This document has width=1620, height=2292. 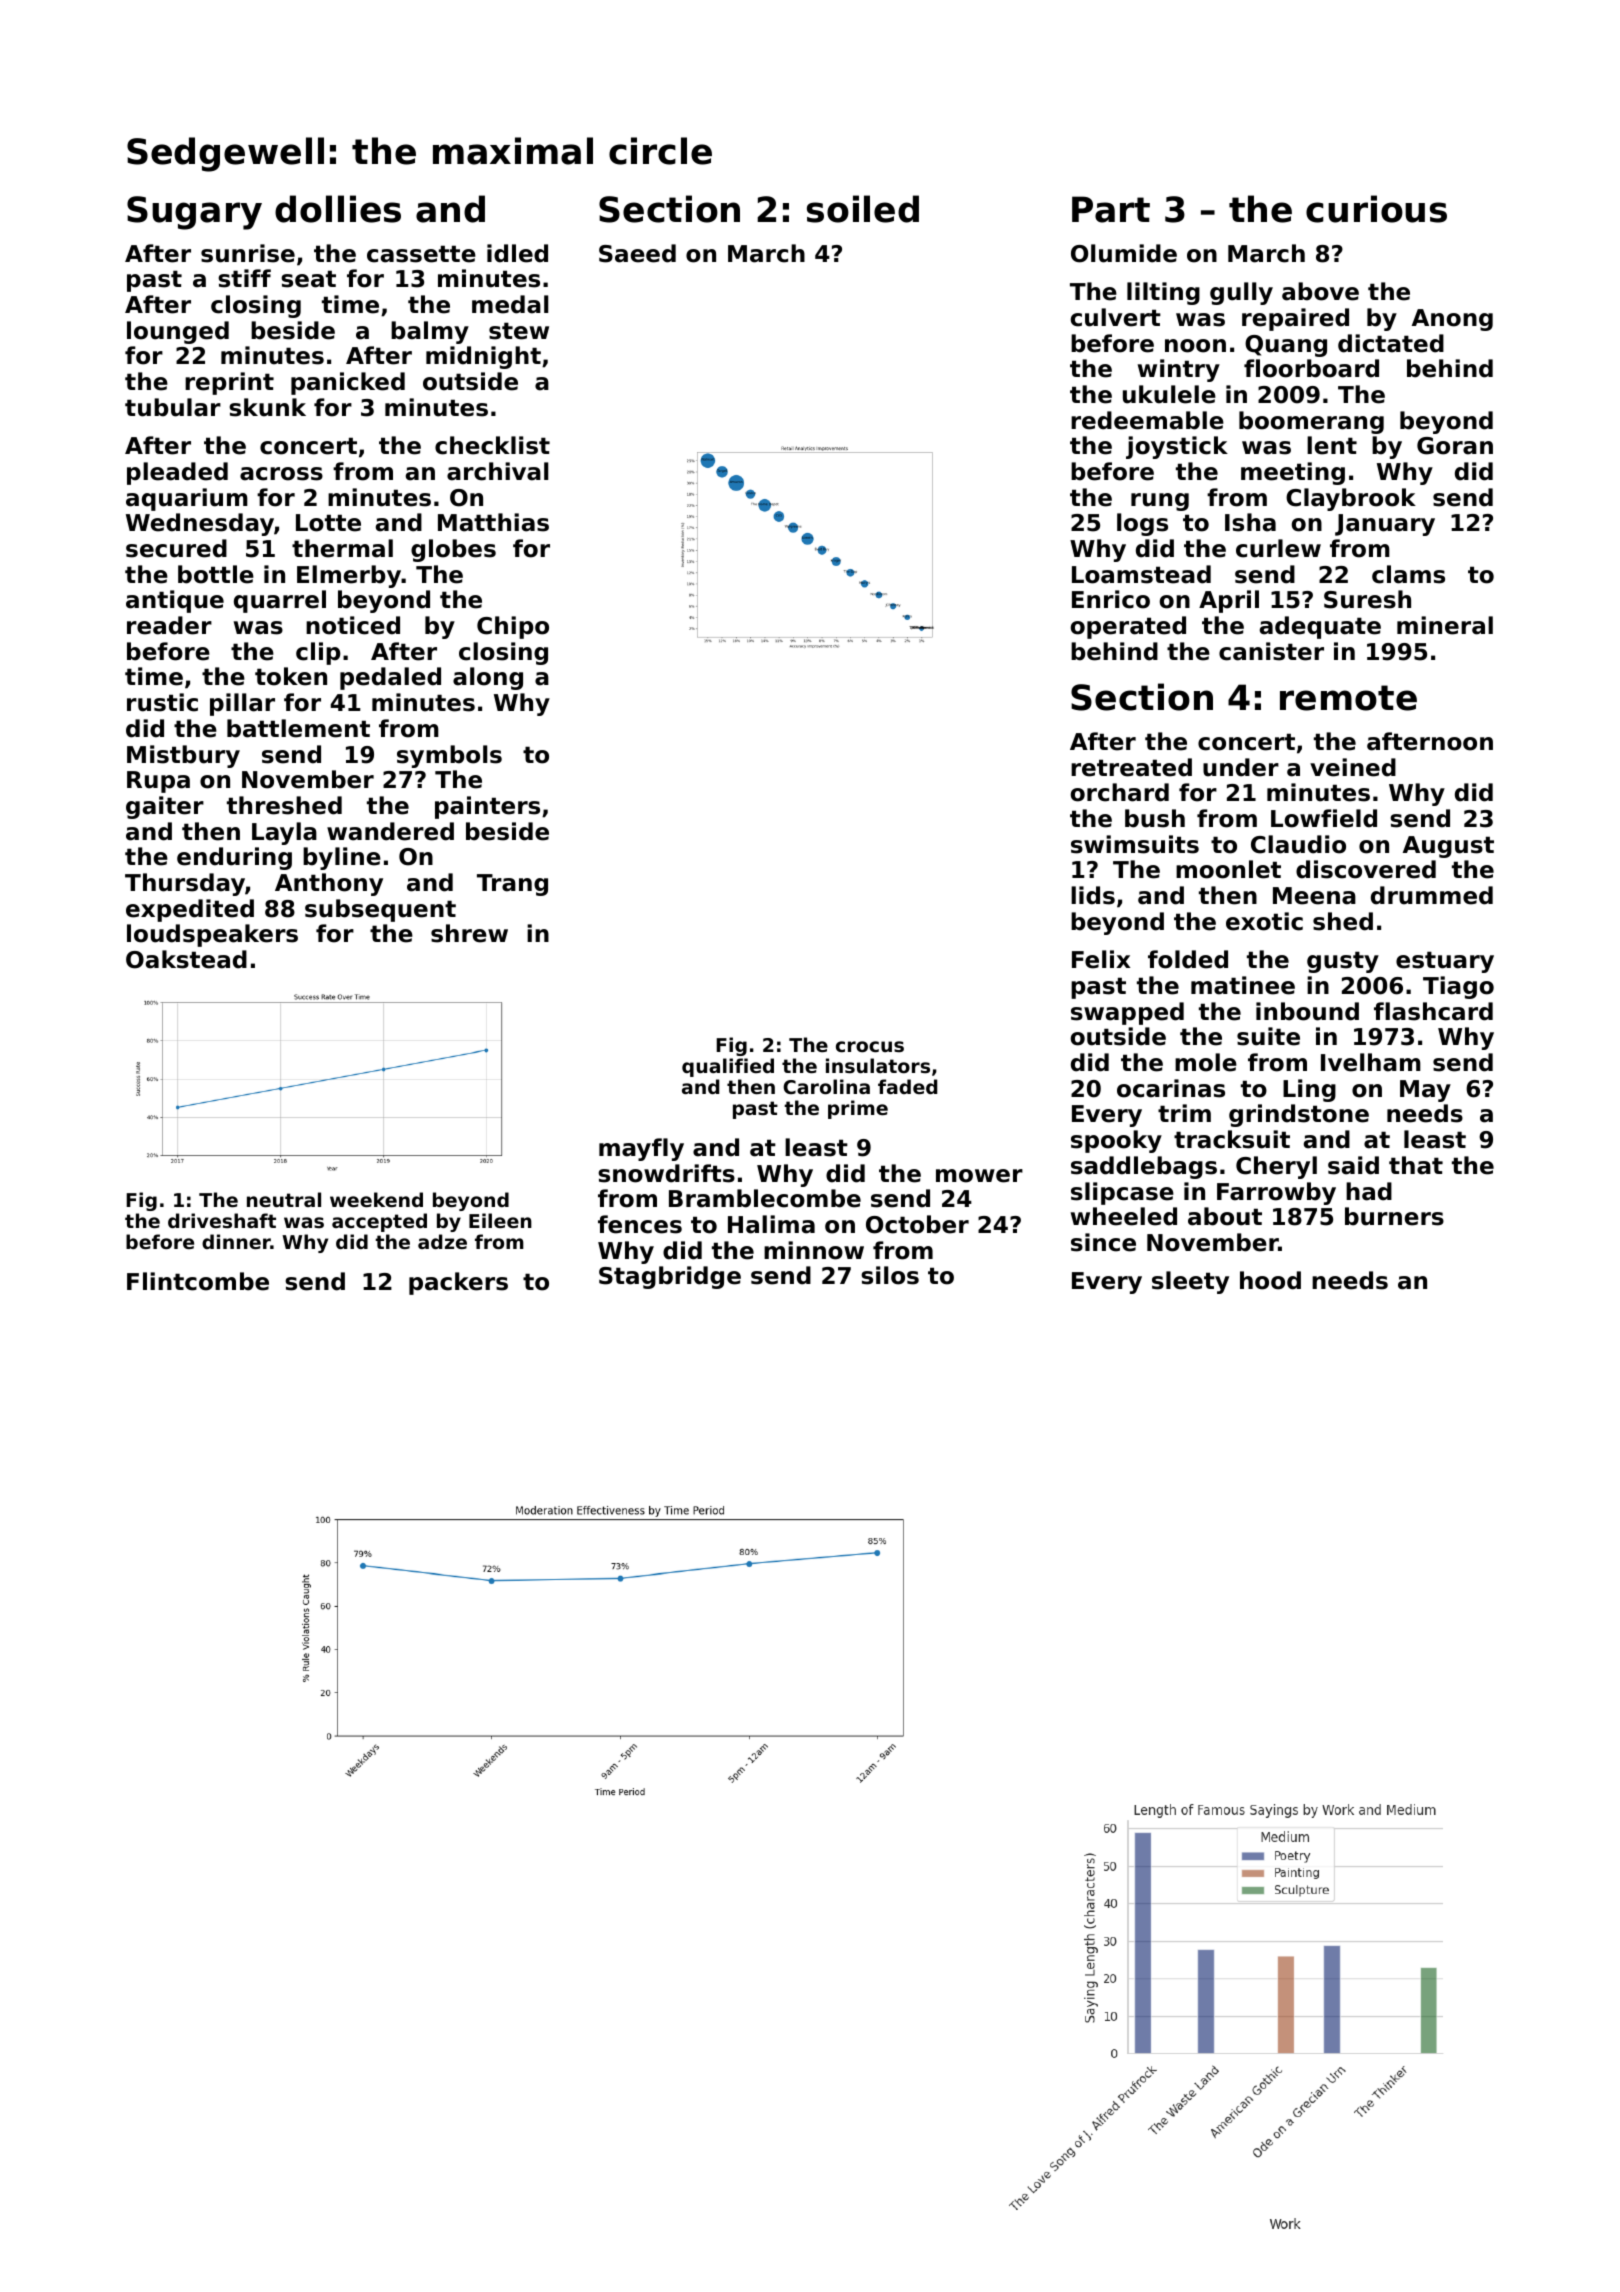 I want to click on dinner, so click(x=236, y=1241).
